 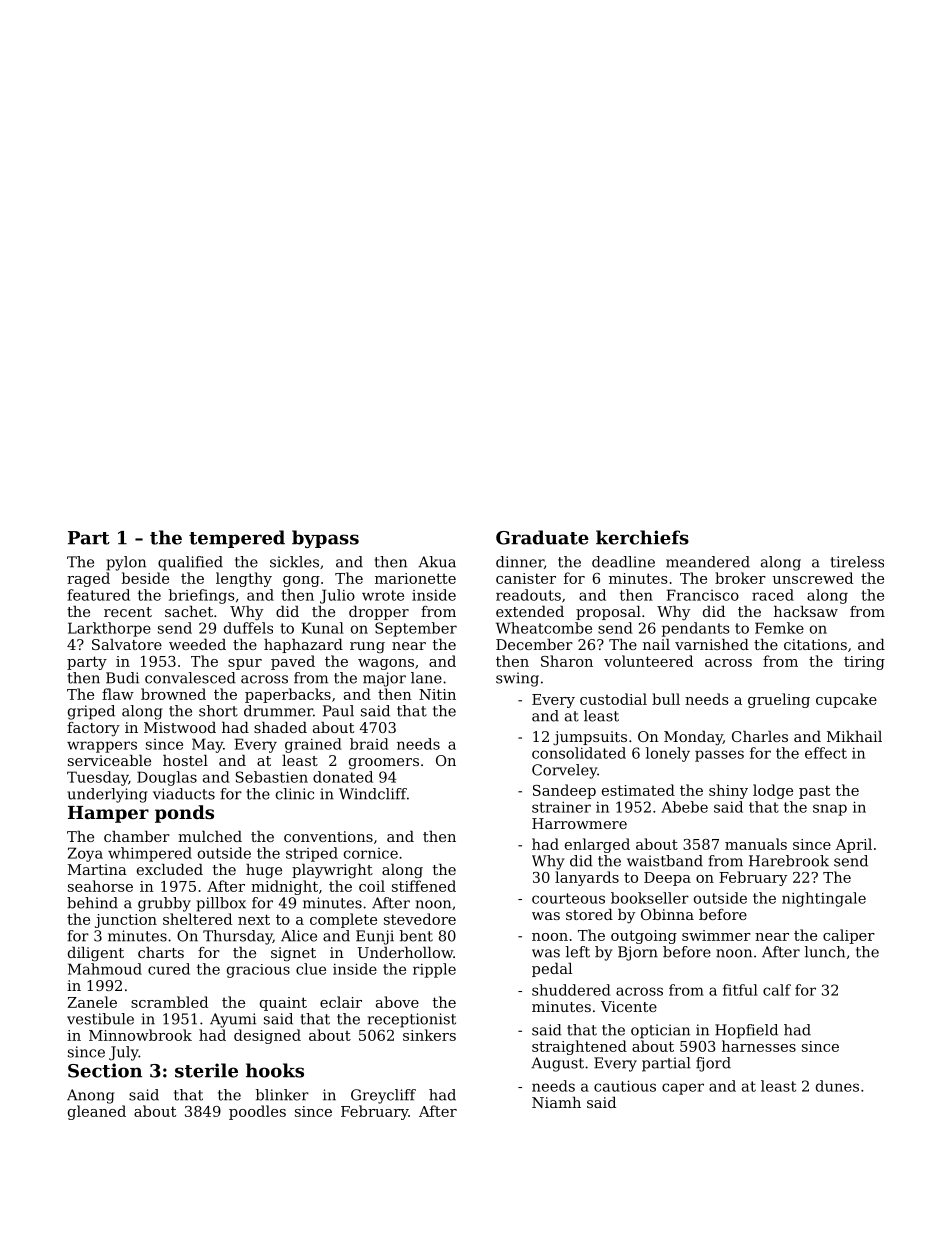 I want to click on poodles, so click(x=257, y=1112).
